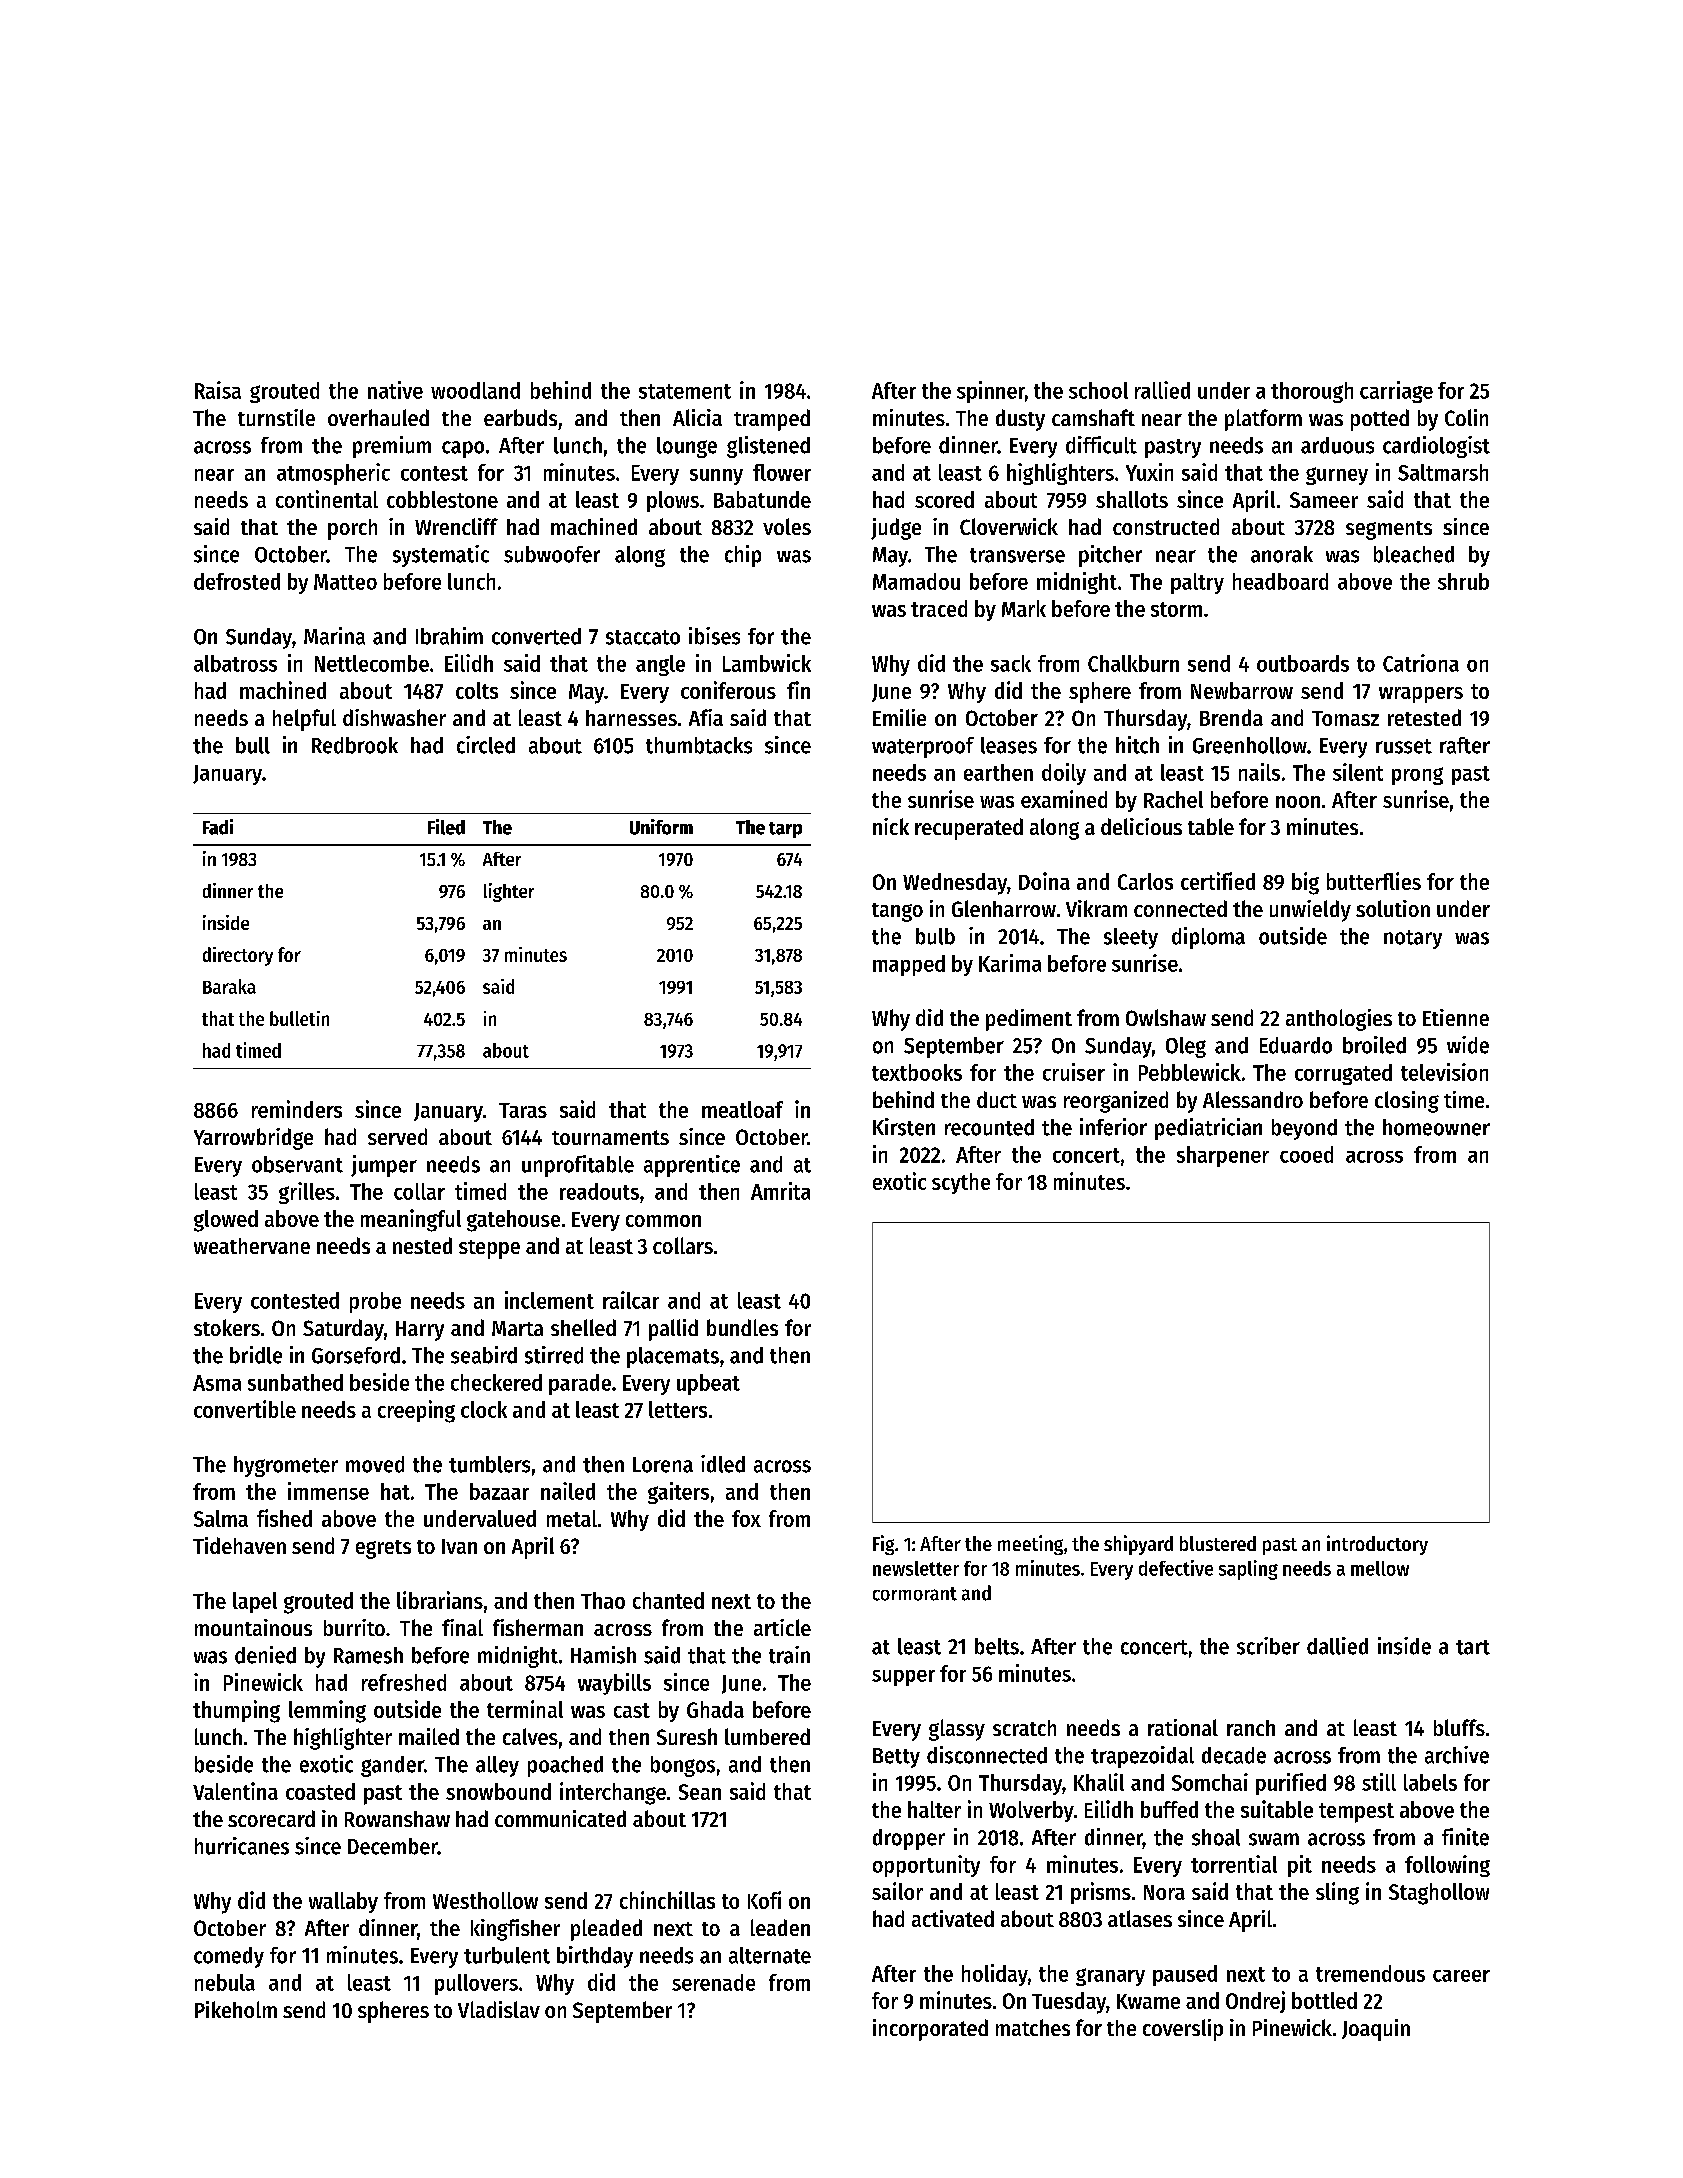  What do you see at coordinates (221, 1518) in the screenshot?
I see `Salma` at bounding box center [221, 1518].
